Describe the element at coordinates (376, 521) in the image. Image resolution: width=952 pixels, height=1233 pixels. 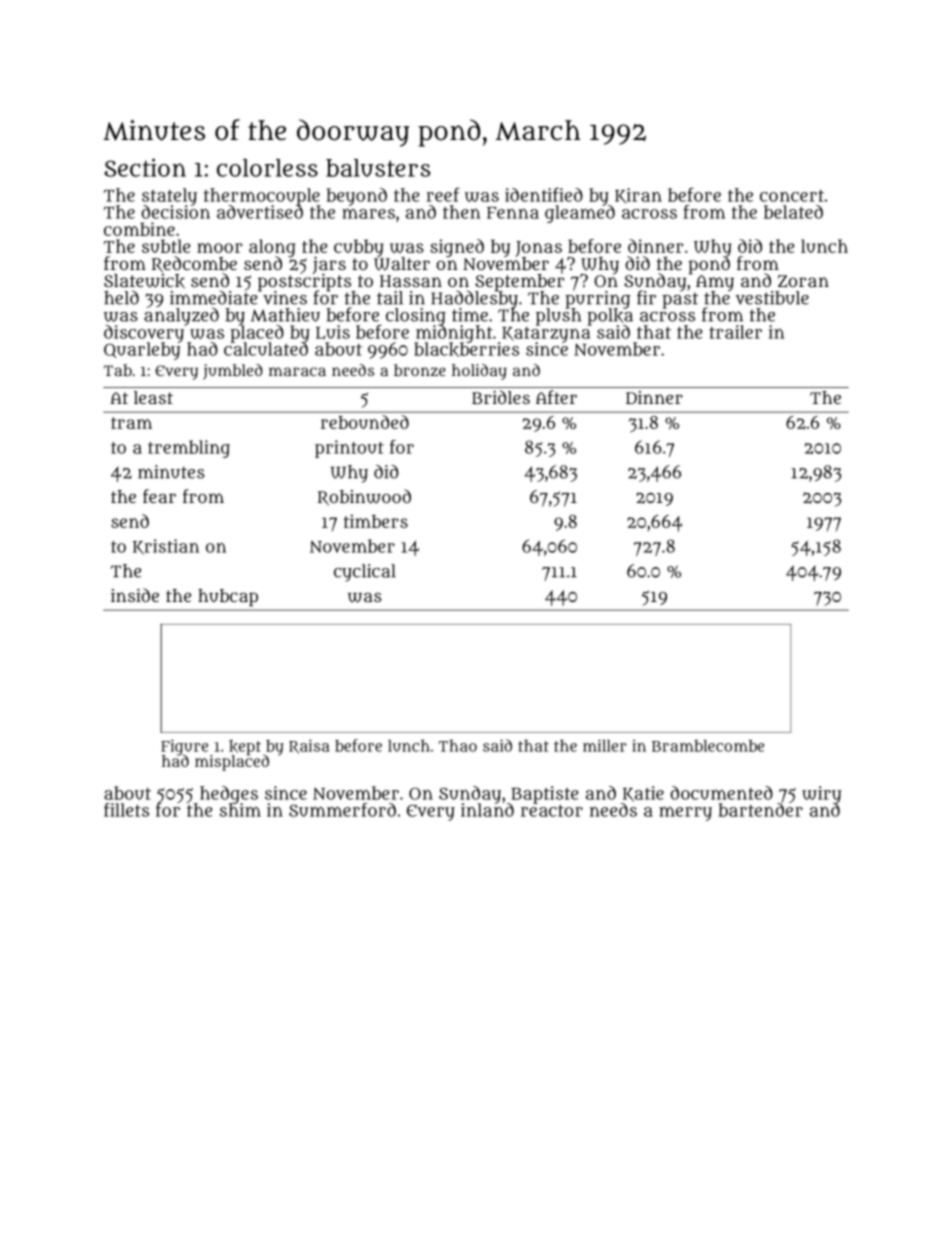
I see `timbers` at that location.
